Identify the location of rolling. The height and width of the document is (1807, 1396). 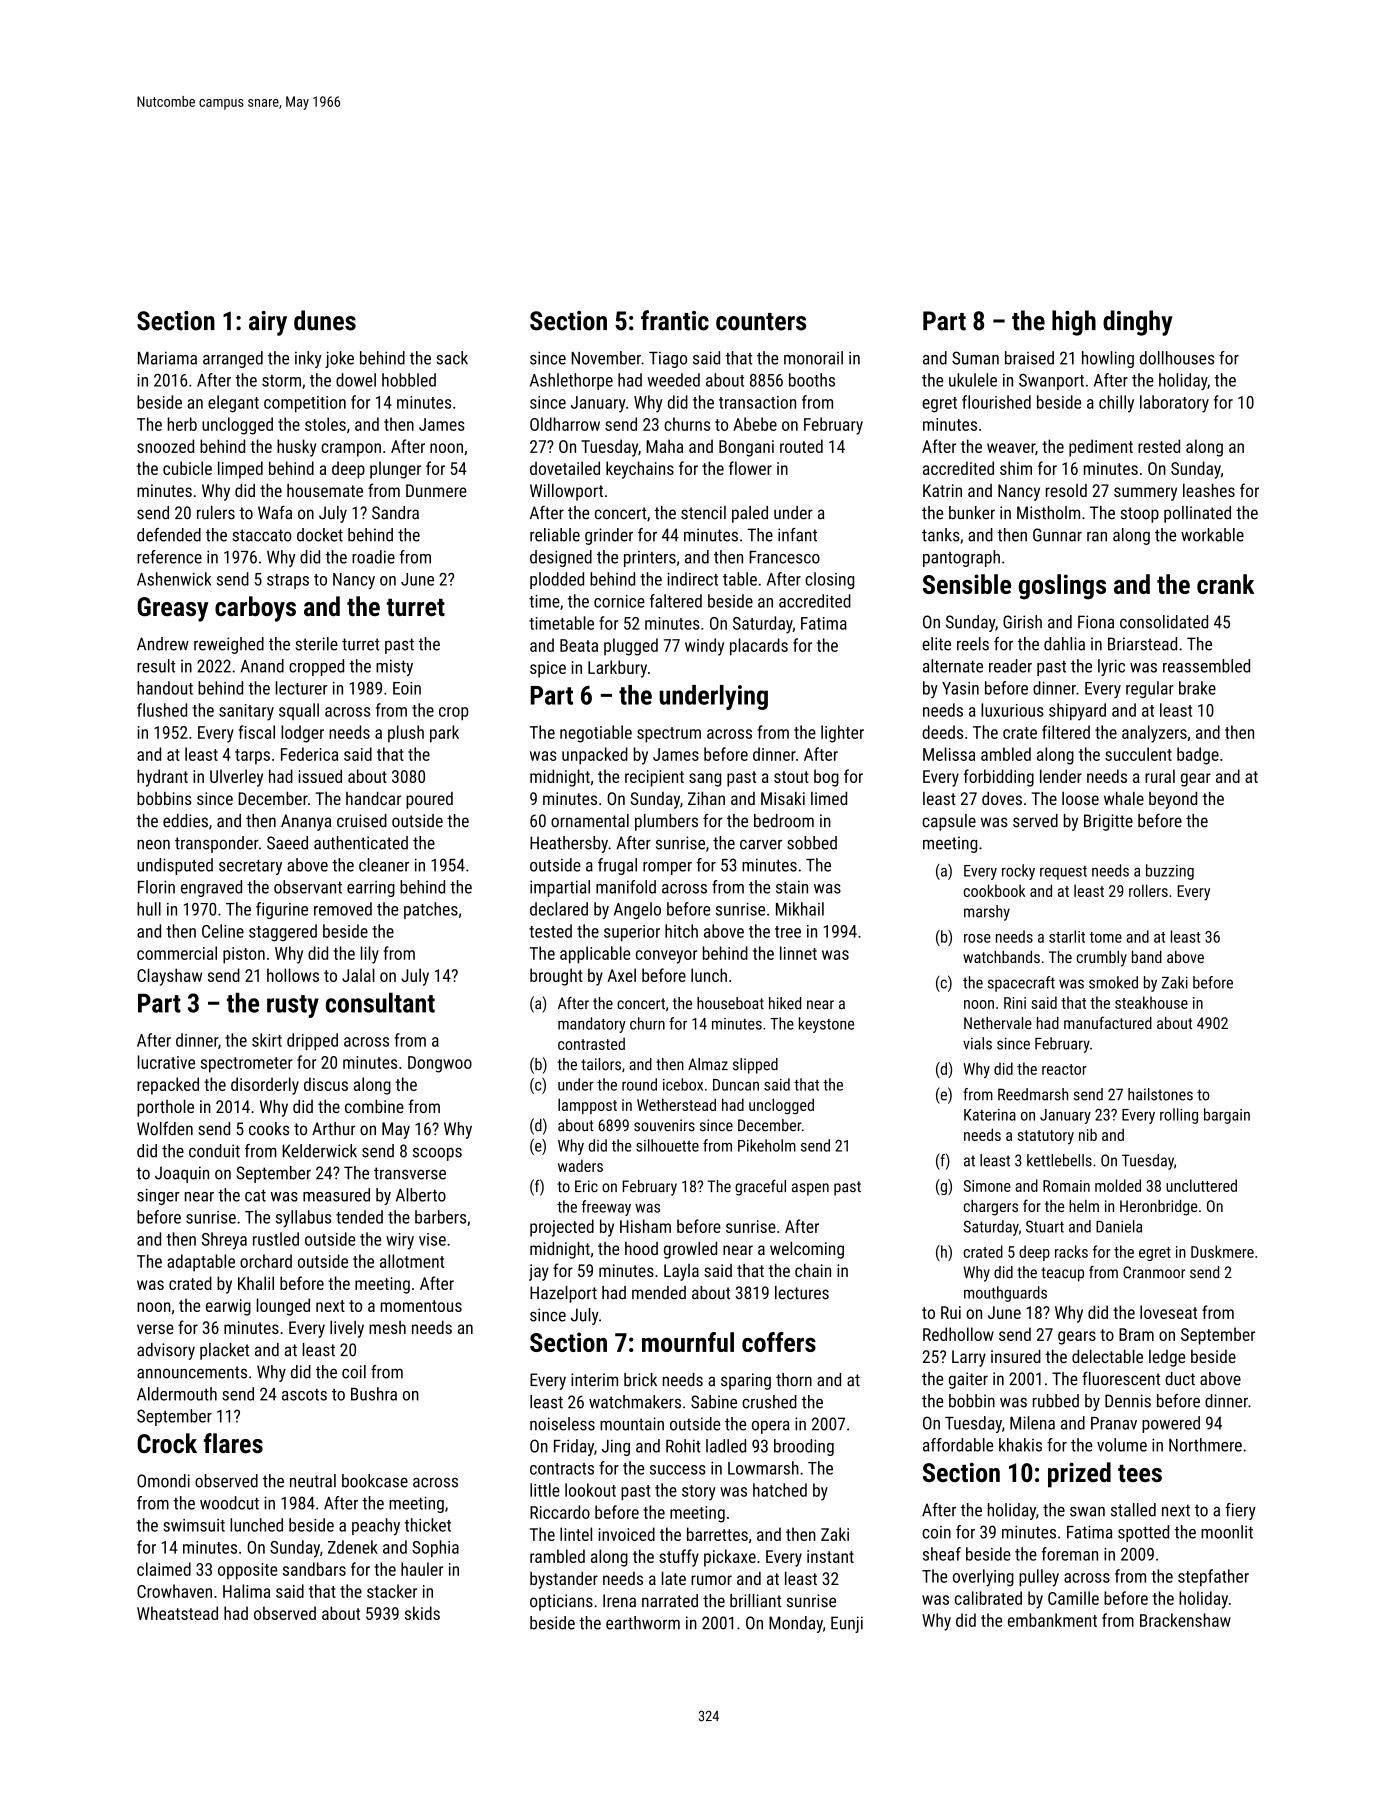
(1179, 1116).
